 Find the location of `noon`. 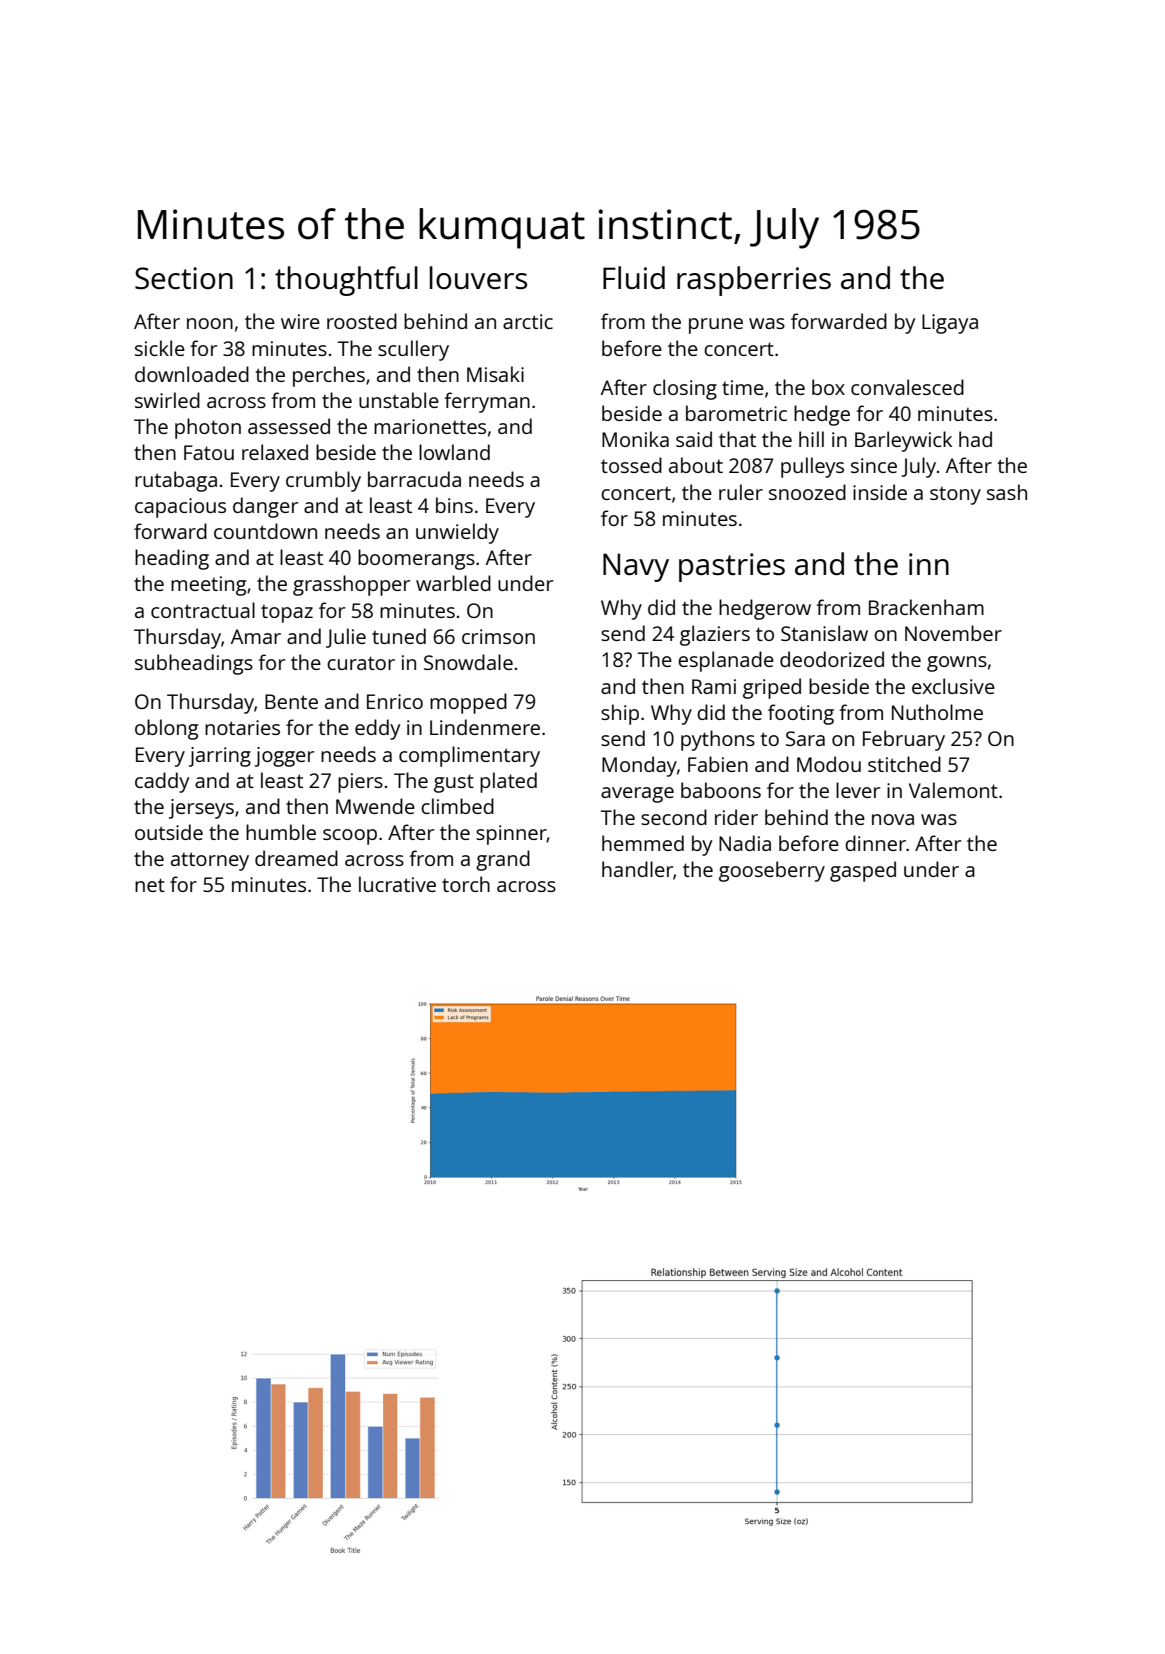

noon is located at coordinates (210, 323).
